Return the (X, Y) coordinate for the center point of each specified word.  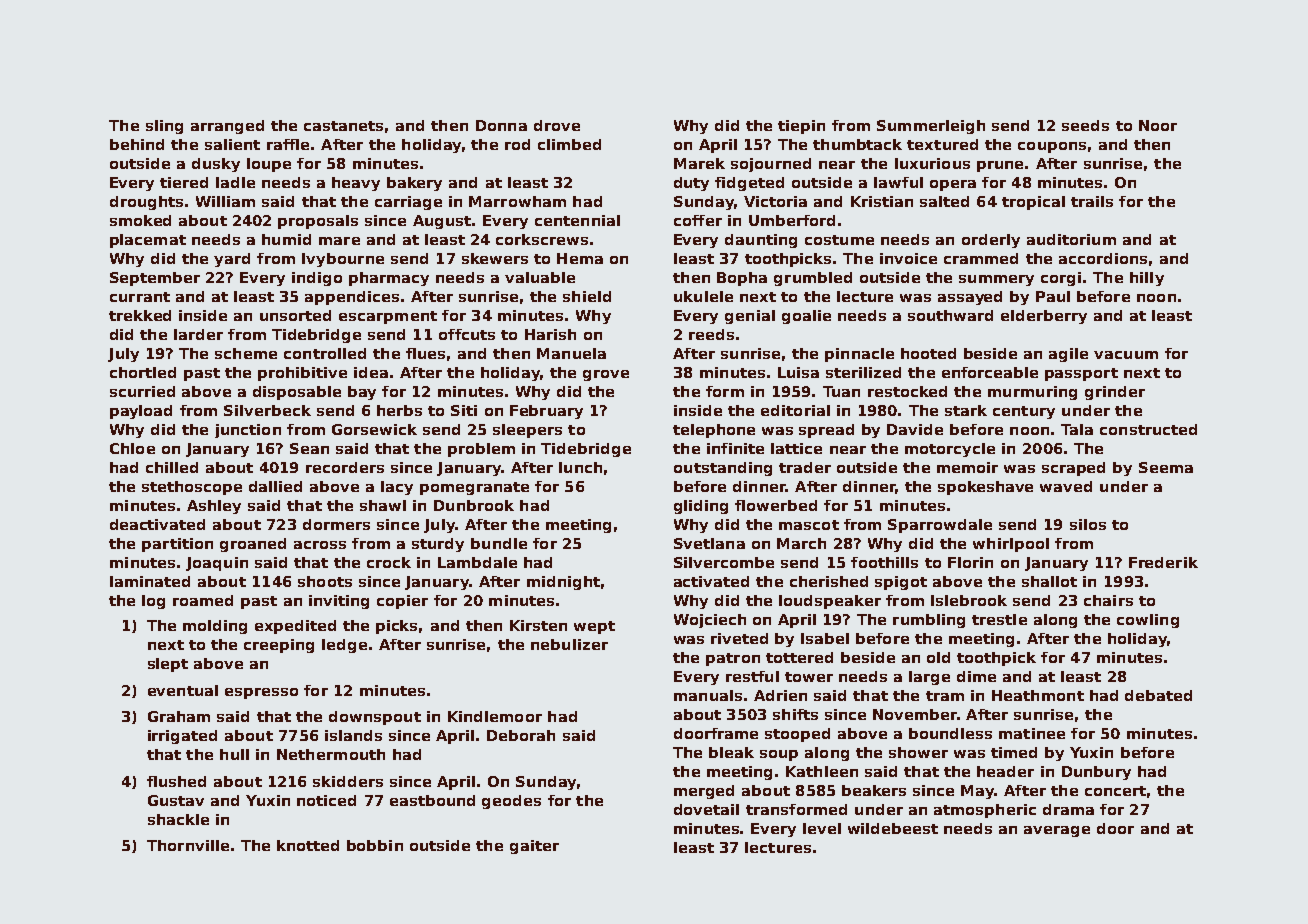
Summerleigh (931, 127)
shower (918, 752)
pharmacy (389, 279)
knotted (308, 845)
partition (177, 545)
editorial (795, 410)
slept (168, 665)
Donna (501, 125)
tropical (1033, 203)
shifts (795, 714)
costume (839, 240)
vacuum (1126, 355)
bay (362, 393)
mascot (809, 525)
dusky (216, 165)
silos (1088, 524)
